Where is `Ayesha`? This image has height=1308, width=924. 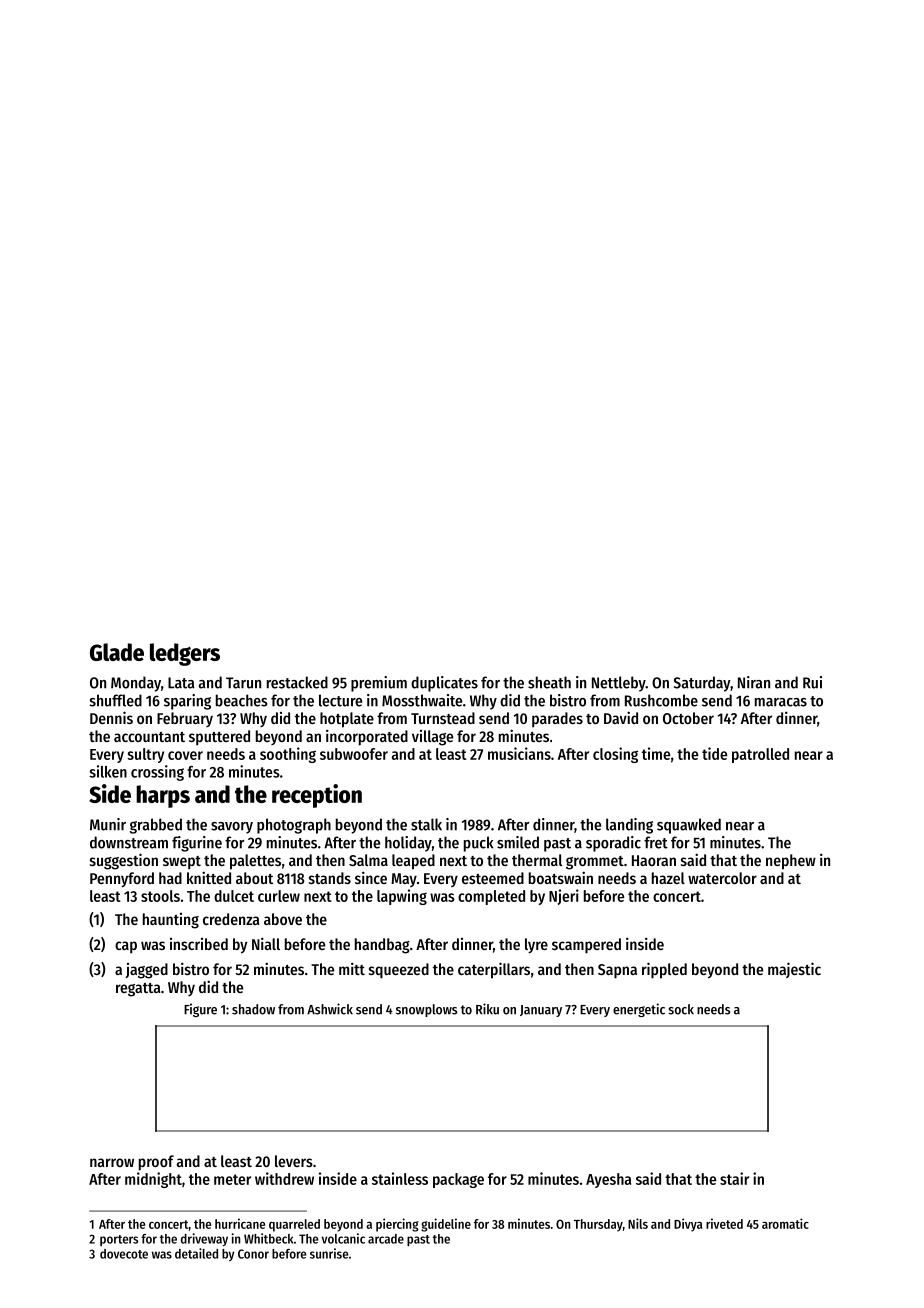
Ayesha is located at coordinates (608, 1180).
